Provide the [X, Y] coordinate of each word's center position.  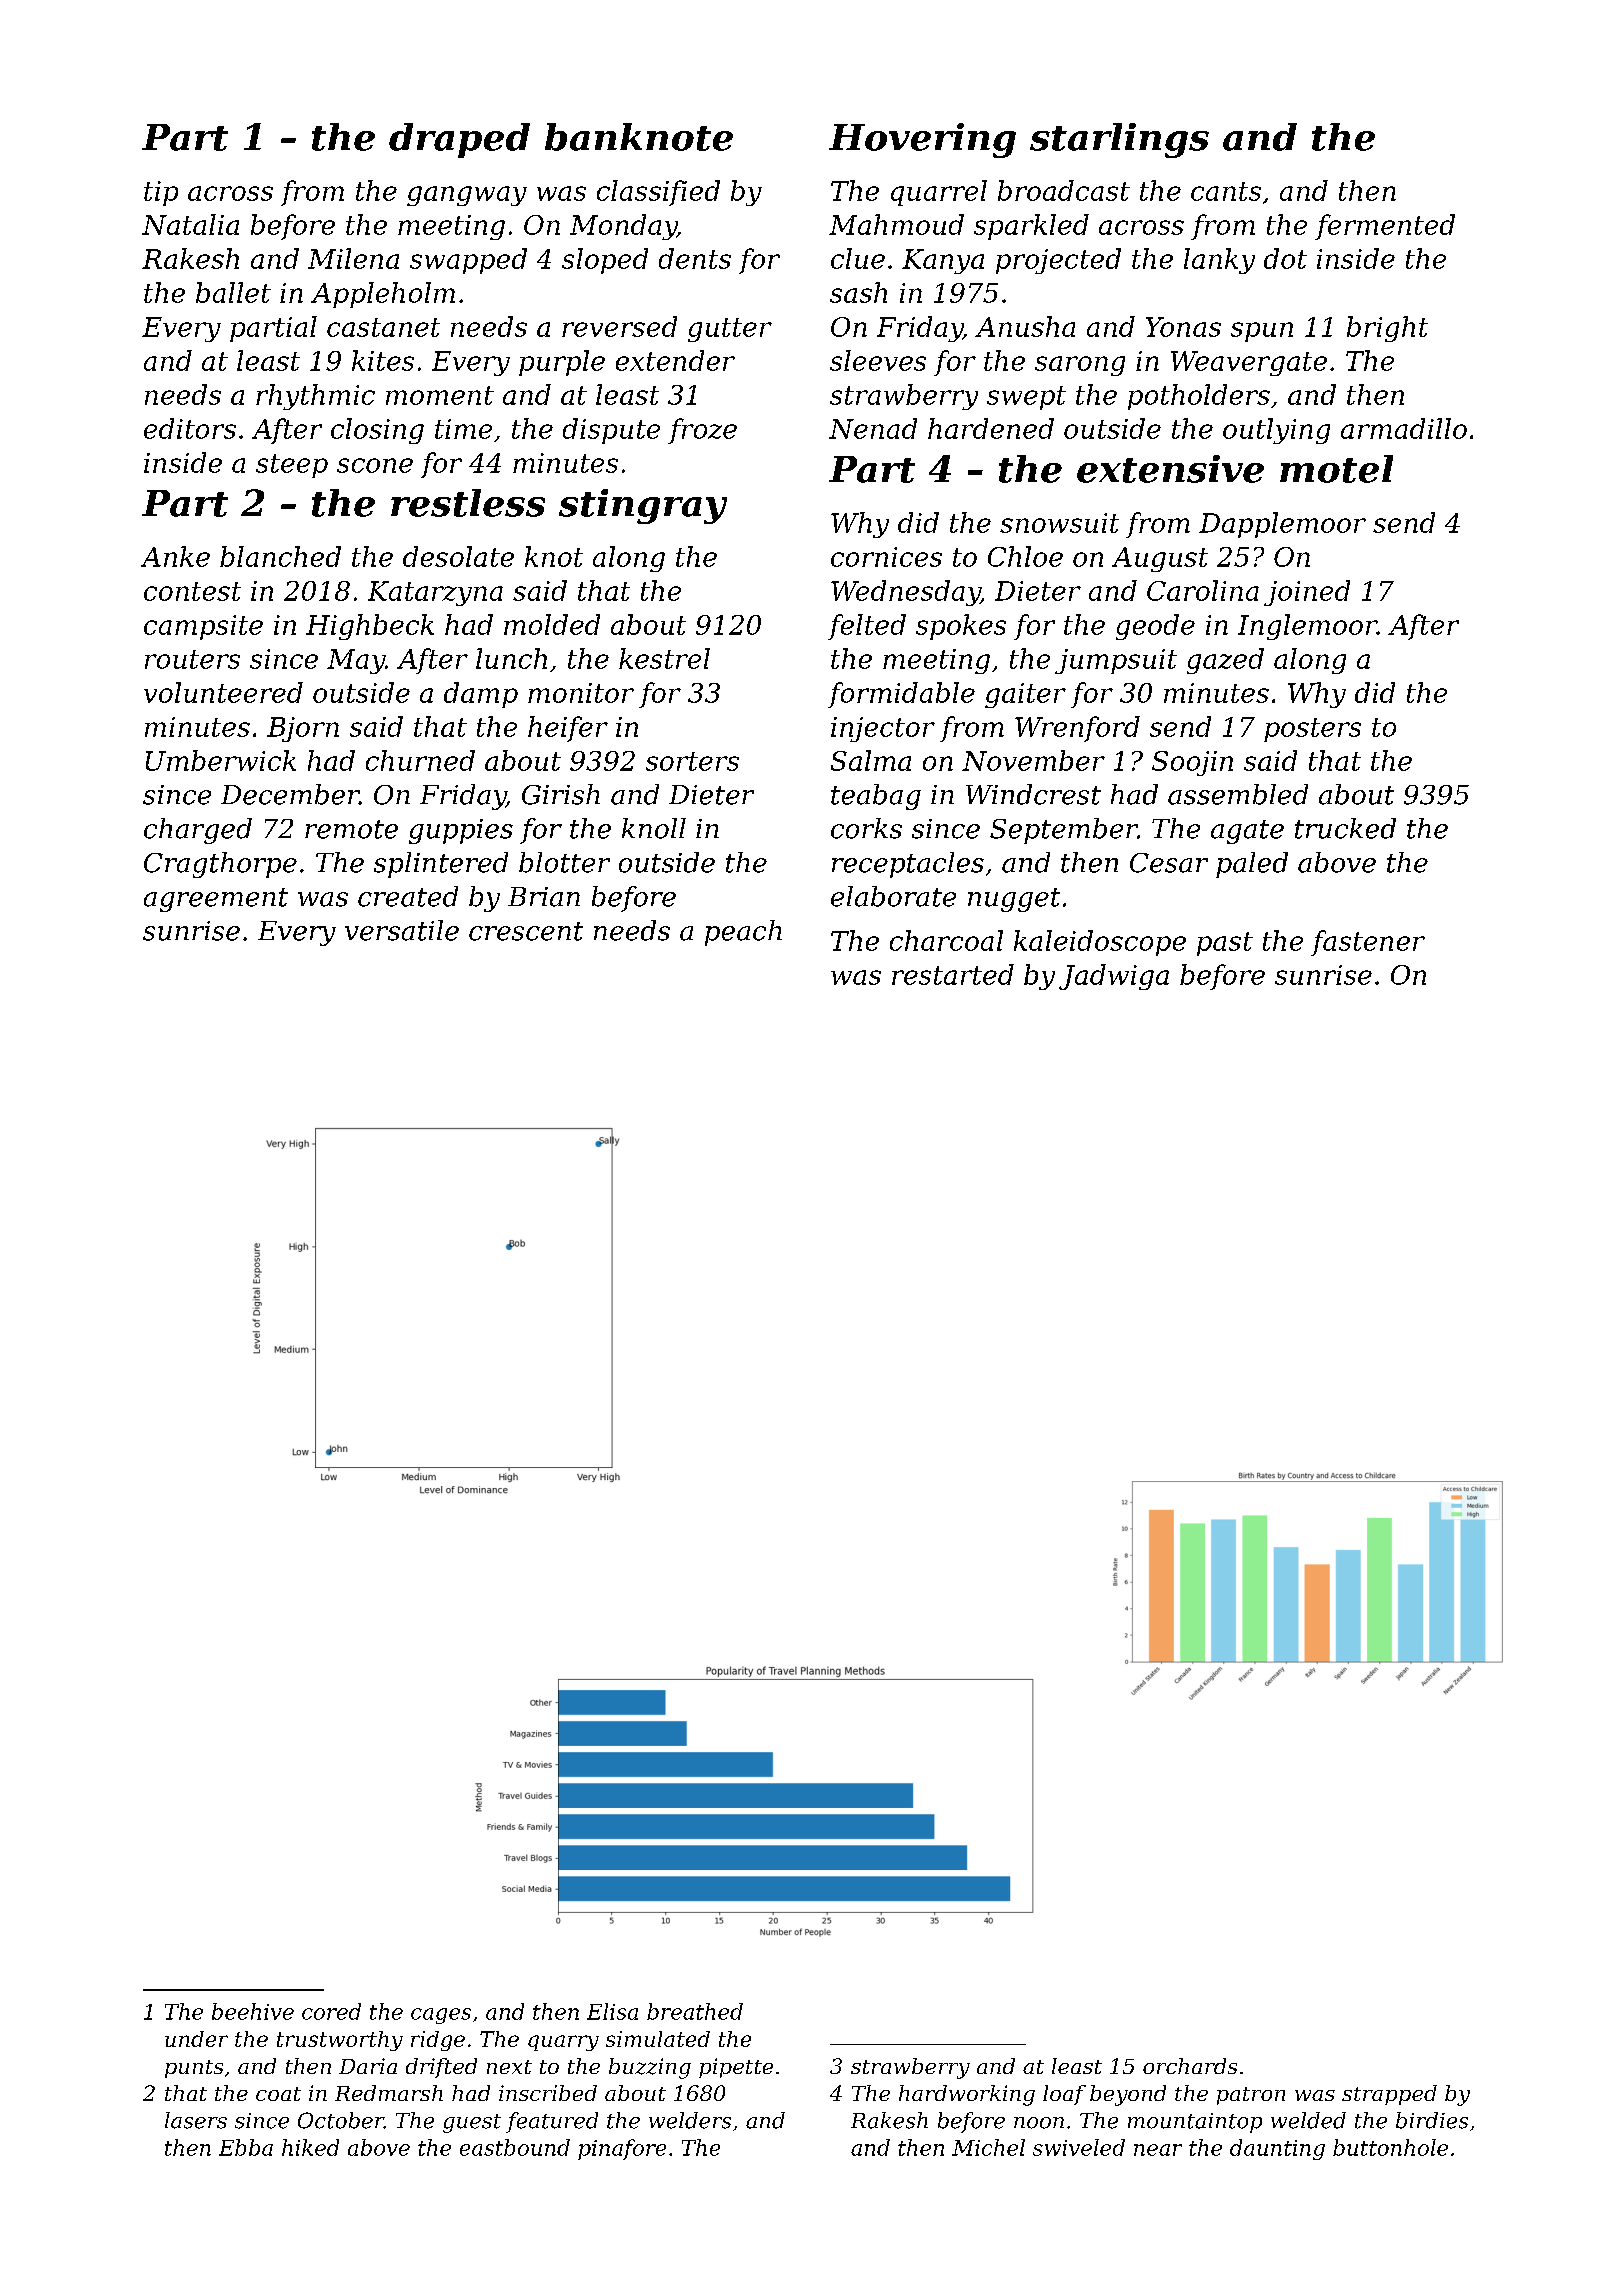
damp [481, 695]
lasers [196, 2120]
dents [695, 258]
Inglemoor [1307, 627]
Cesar [1169, 863]
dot [1285, 258]
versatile [402, 930]
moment [440, 395]
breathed [695, 2011]
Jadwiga [1114, 977]
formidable [901, 695]
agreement [216, 900]
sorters [692, 761]
